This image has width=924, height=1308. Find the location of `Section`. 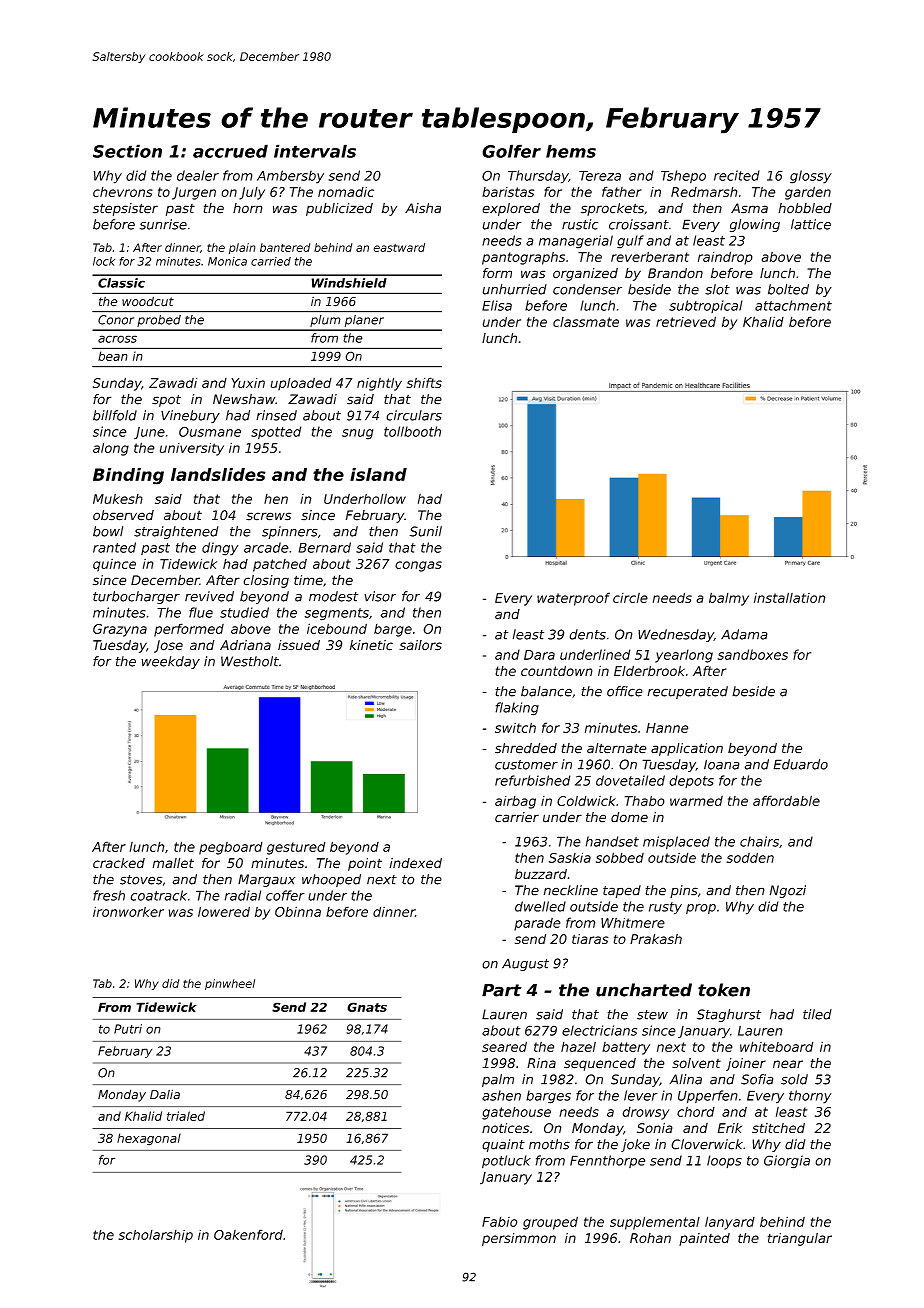

Section is located at coordinates (127, 151).
